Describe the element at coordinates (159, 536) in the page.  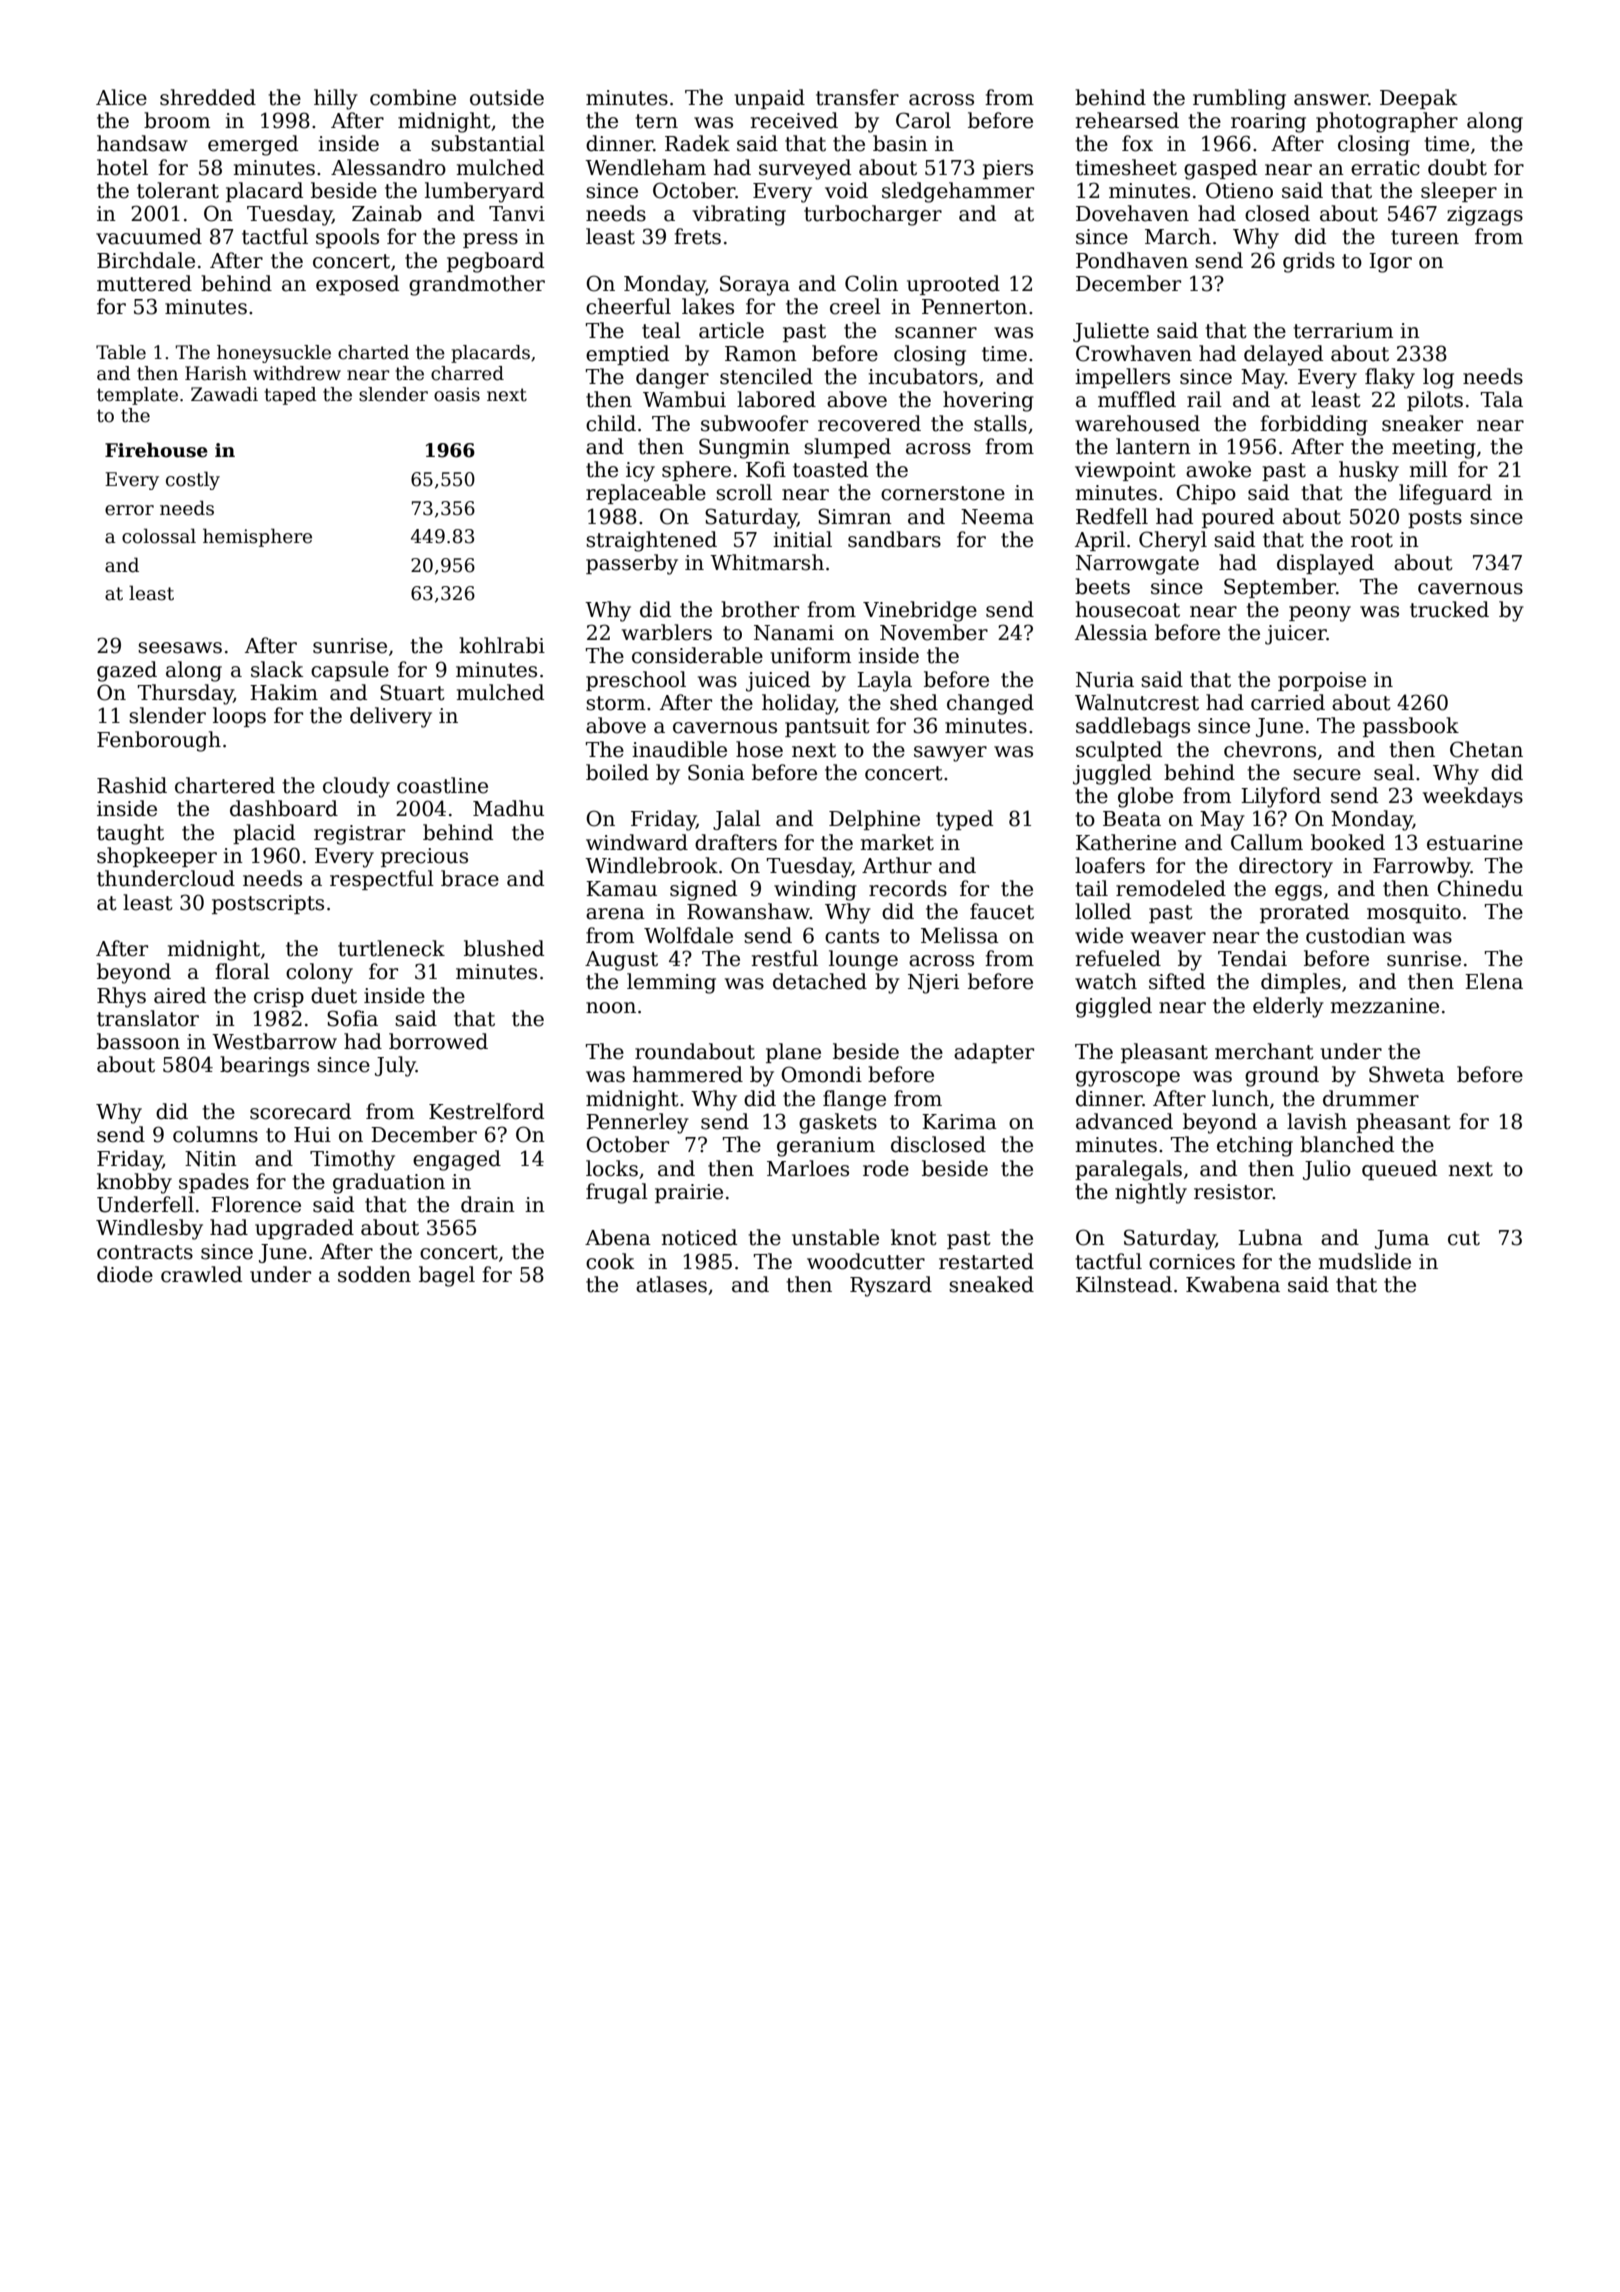
I see `colossal` at that location.
